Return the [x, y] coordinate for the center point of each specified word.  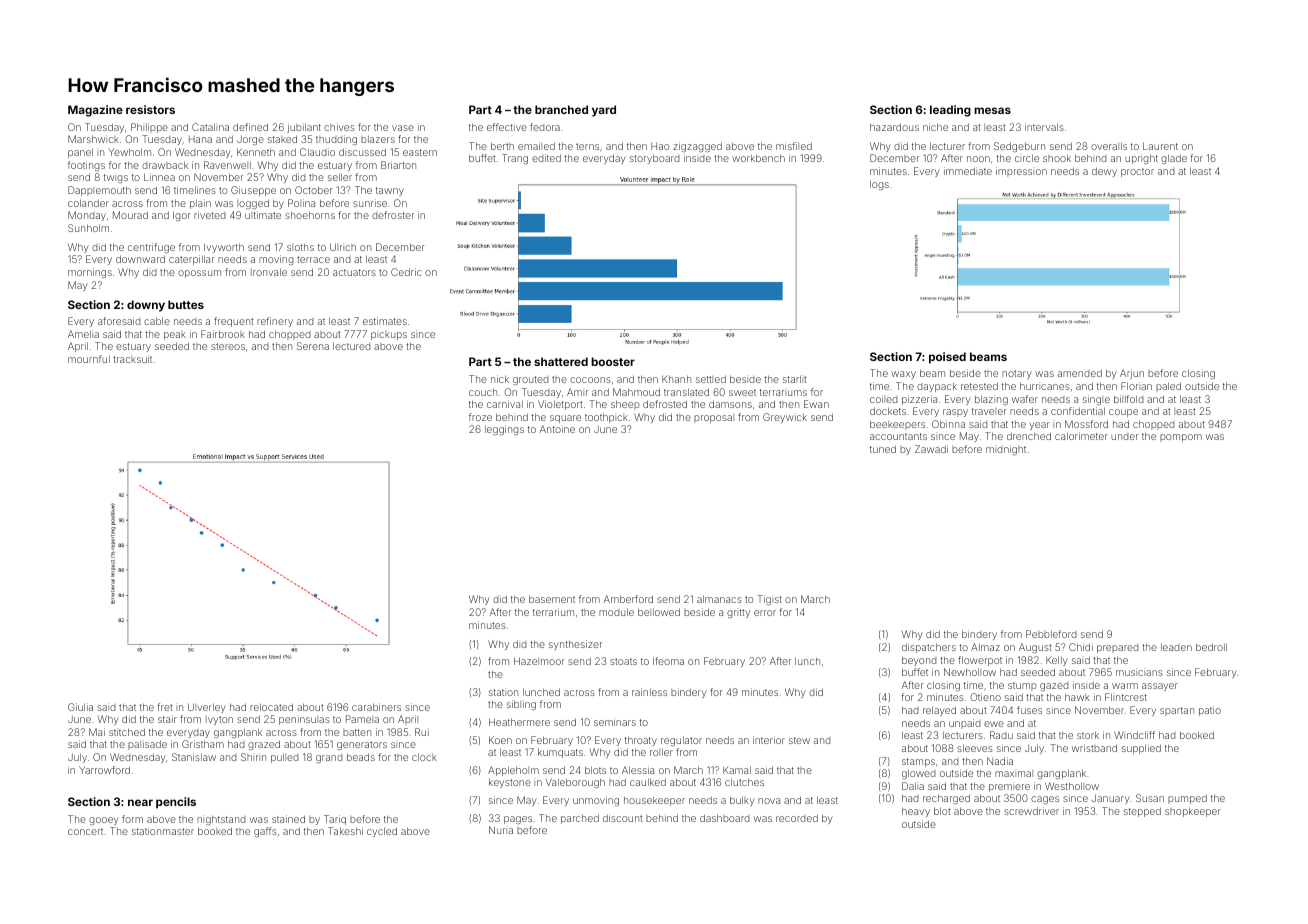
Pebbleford [1051, 634]
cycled [382, 832]
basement [552, 599]
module [616, 612]
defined [250, 127]
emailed [536, 146]
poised [947, 358]
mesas [992, 110]
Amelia [83, 334]
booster [613, 361]
